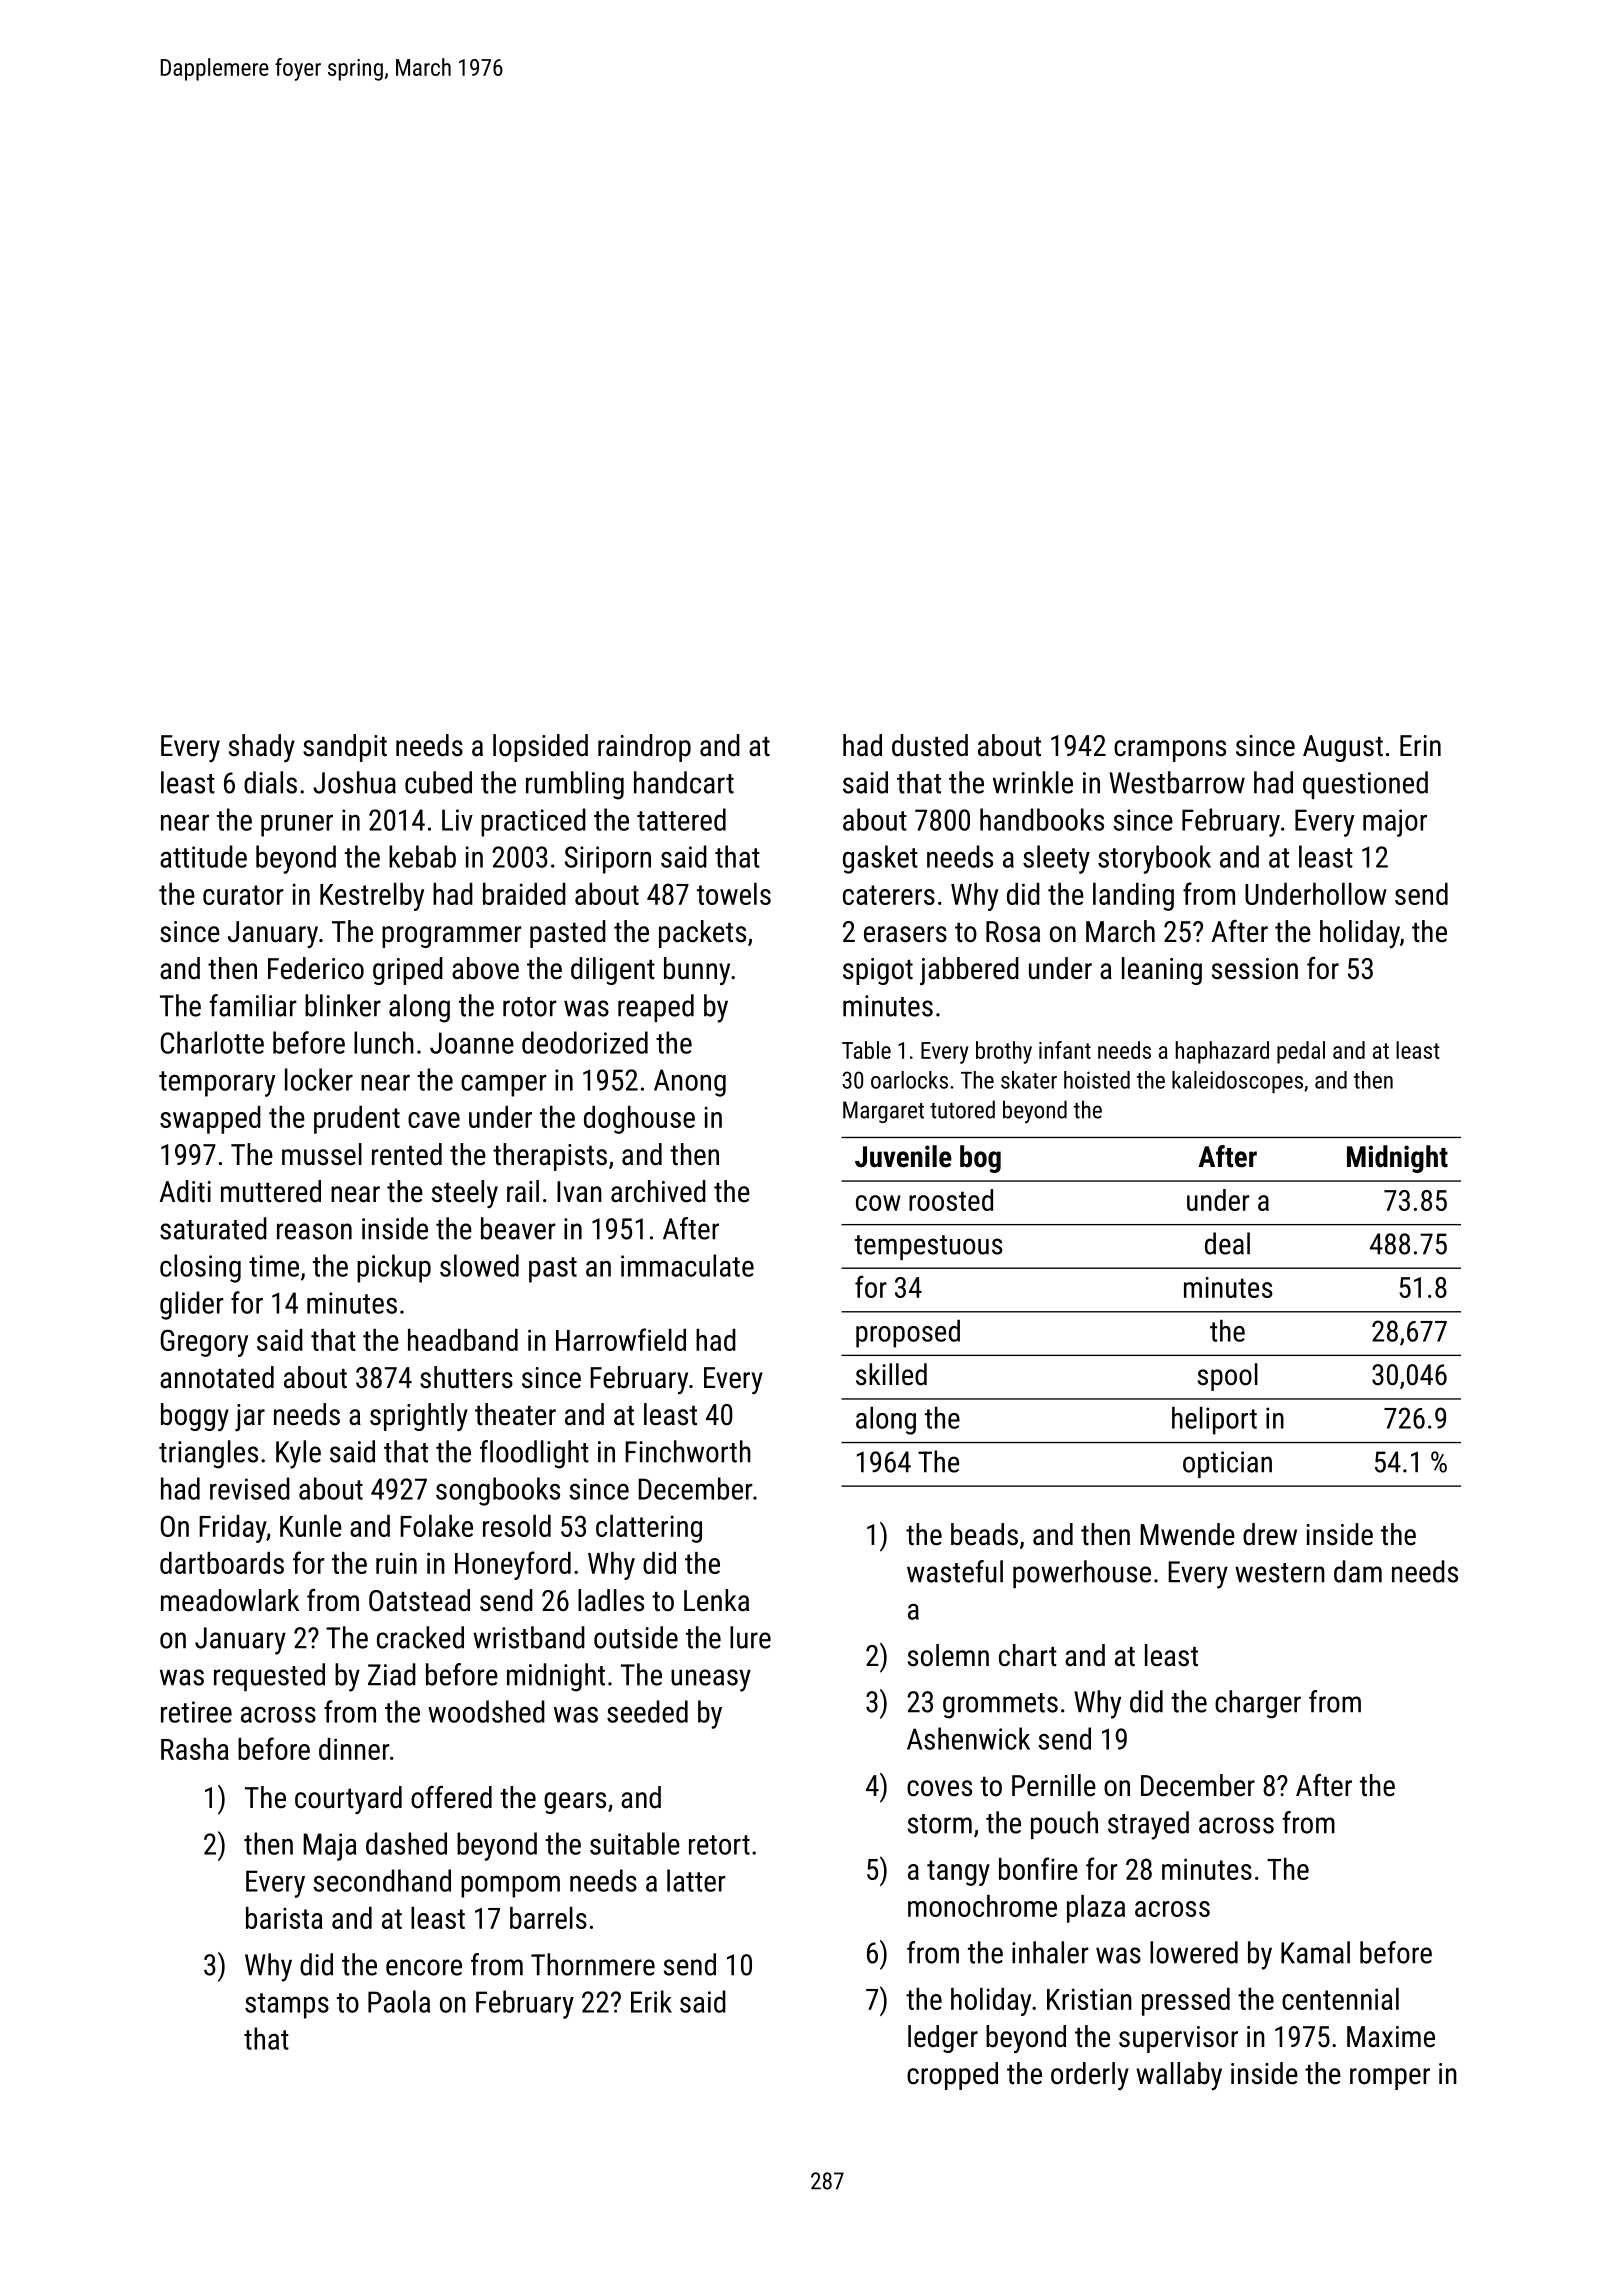  What do you see at coordinates (878, 971) in the screenshot?
I see `spigot` at bounding box center [878, 971].
